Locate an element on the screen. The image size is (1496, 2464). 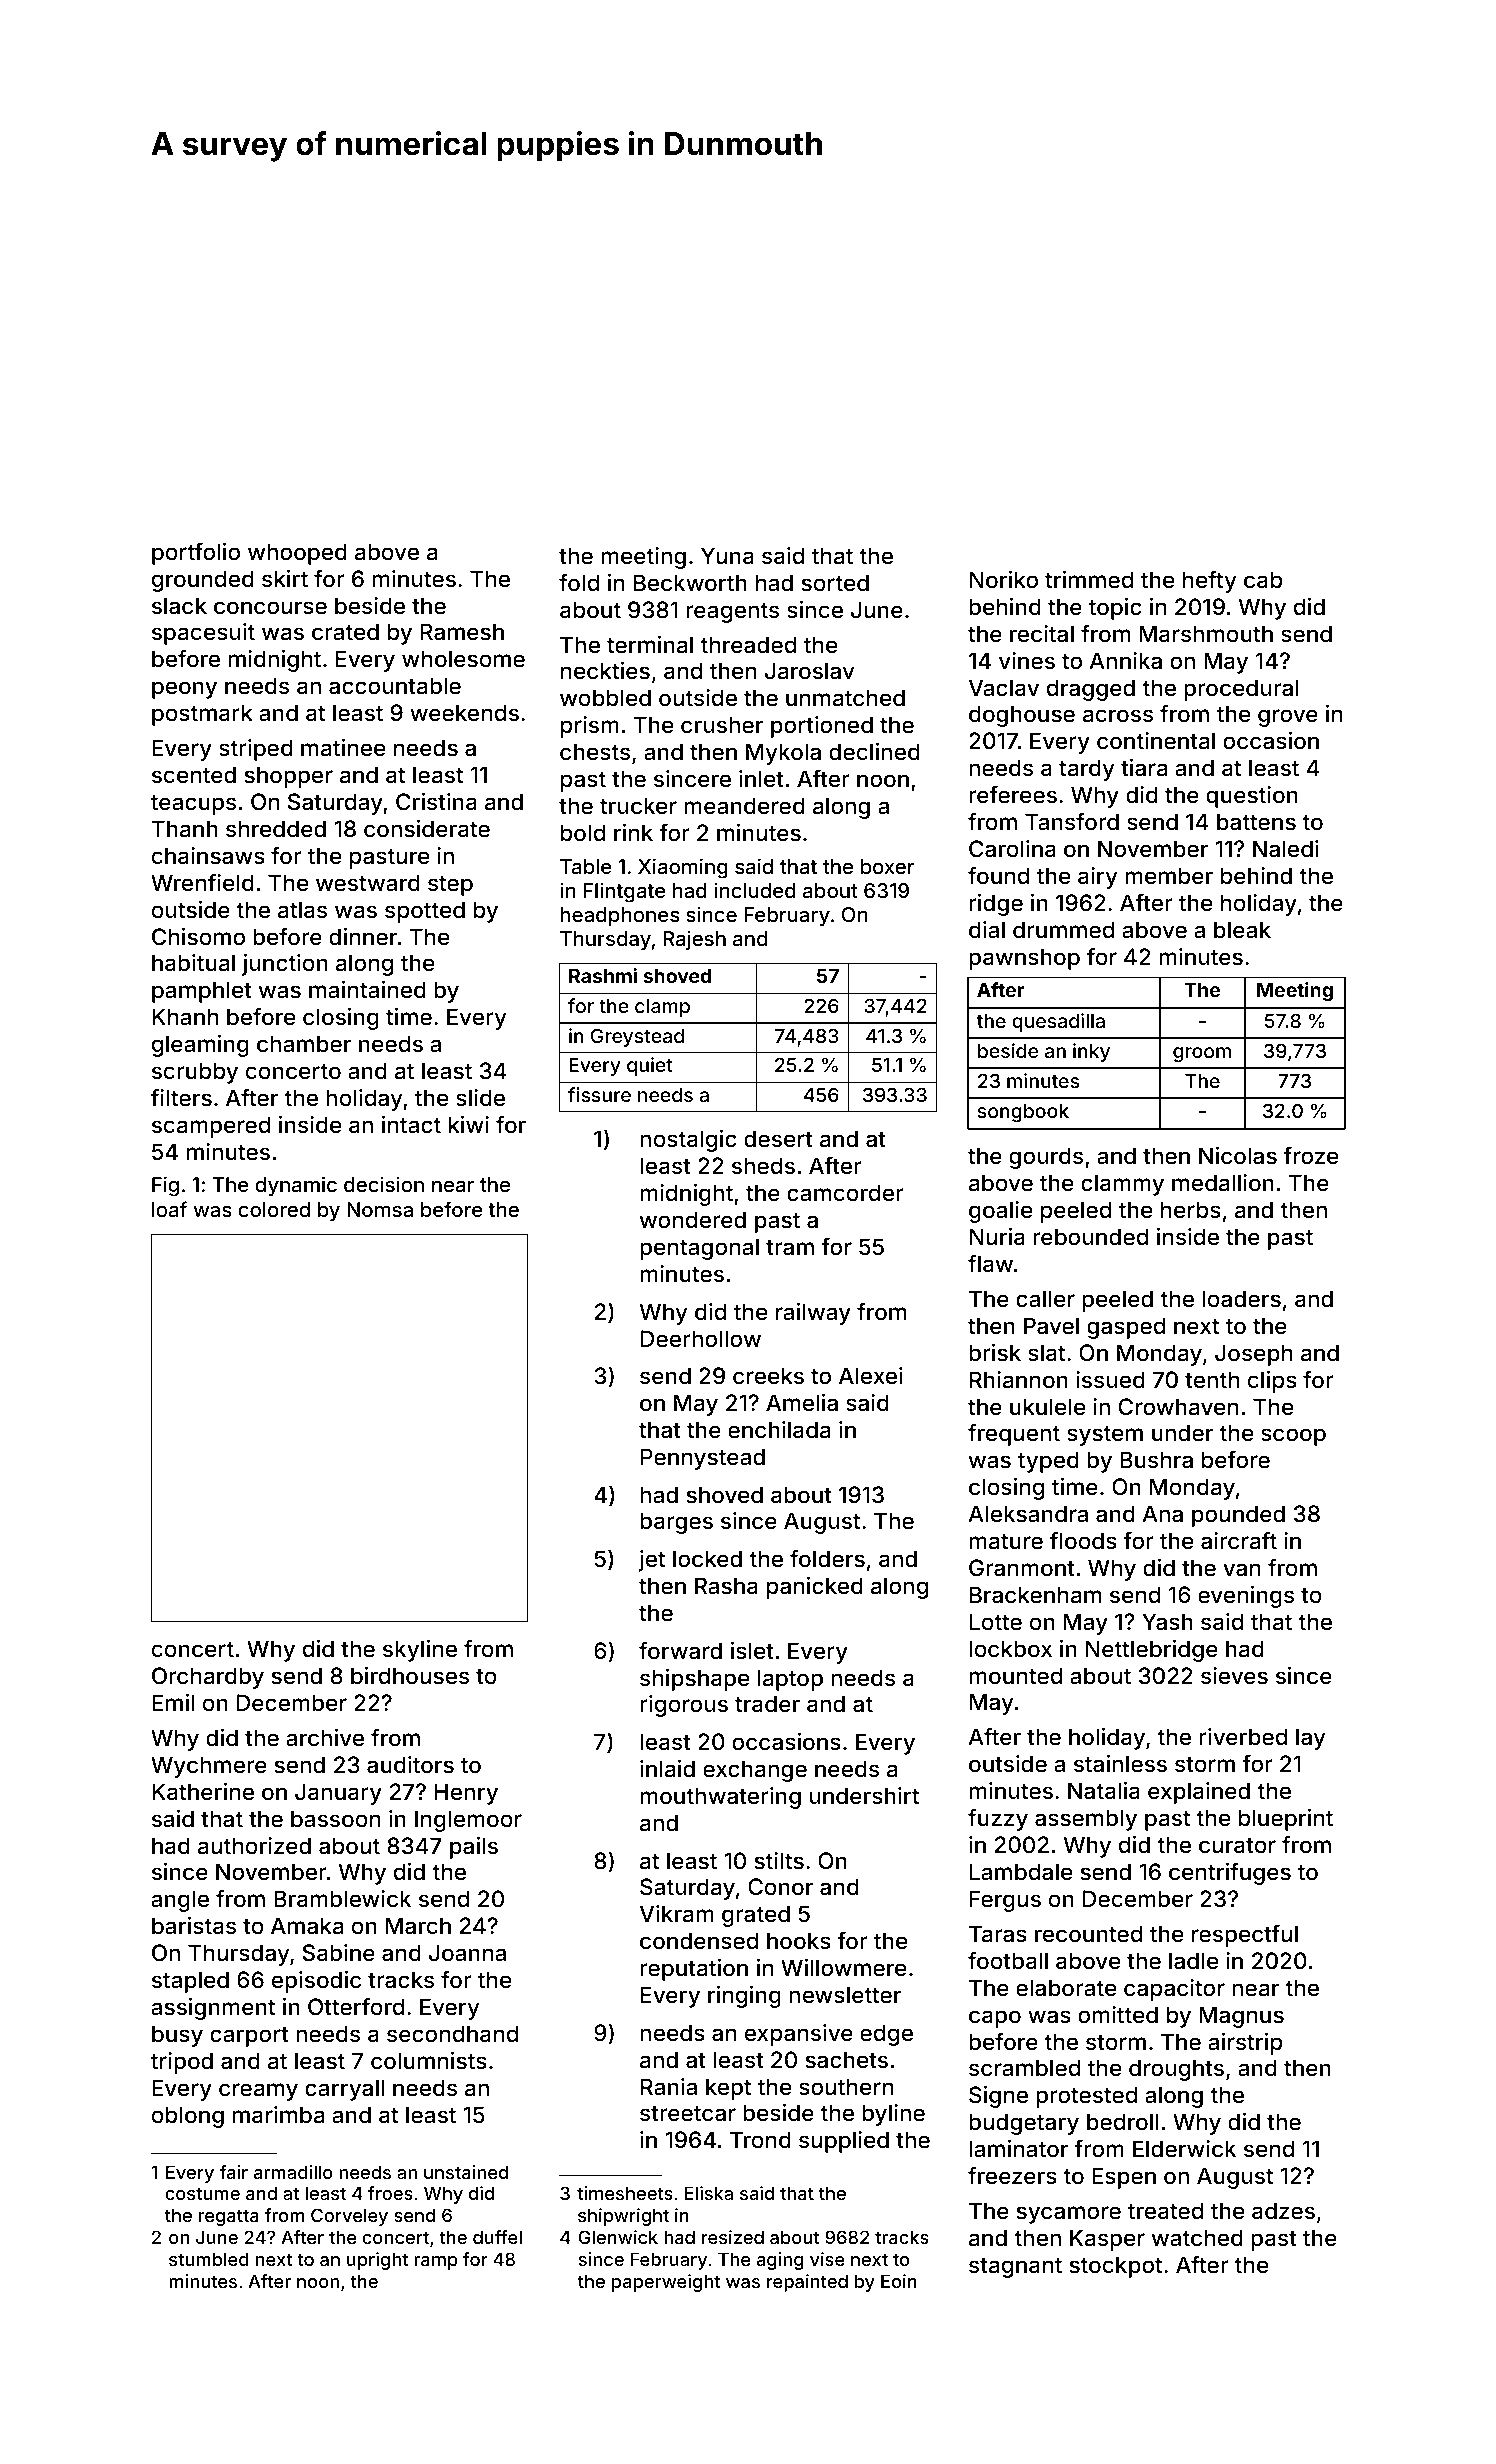
songbook is located at coordinates (1023, 1113).
